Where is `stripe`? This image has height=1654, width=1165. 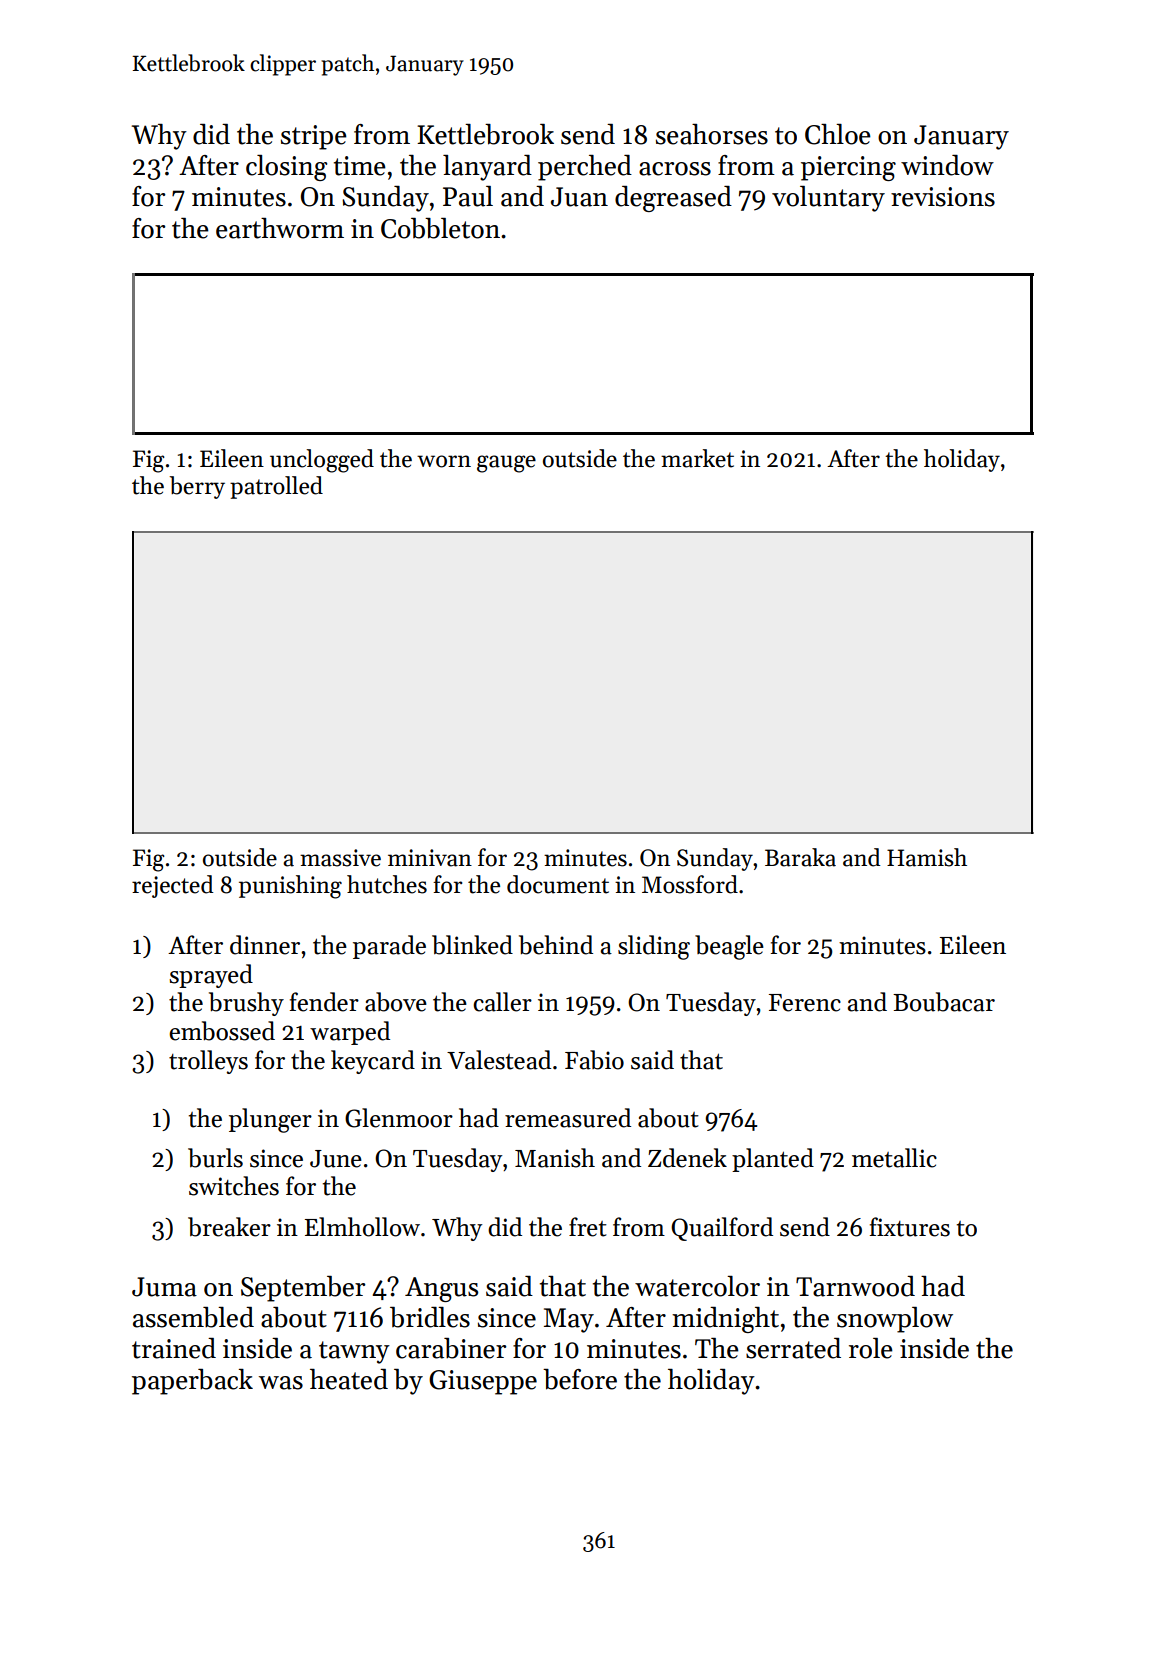
stripe is located at coordinates (314, 137).
